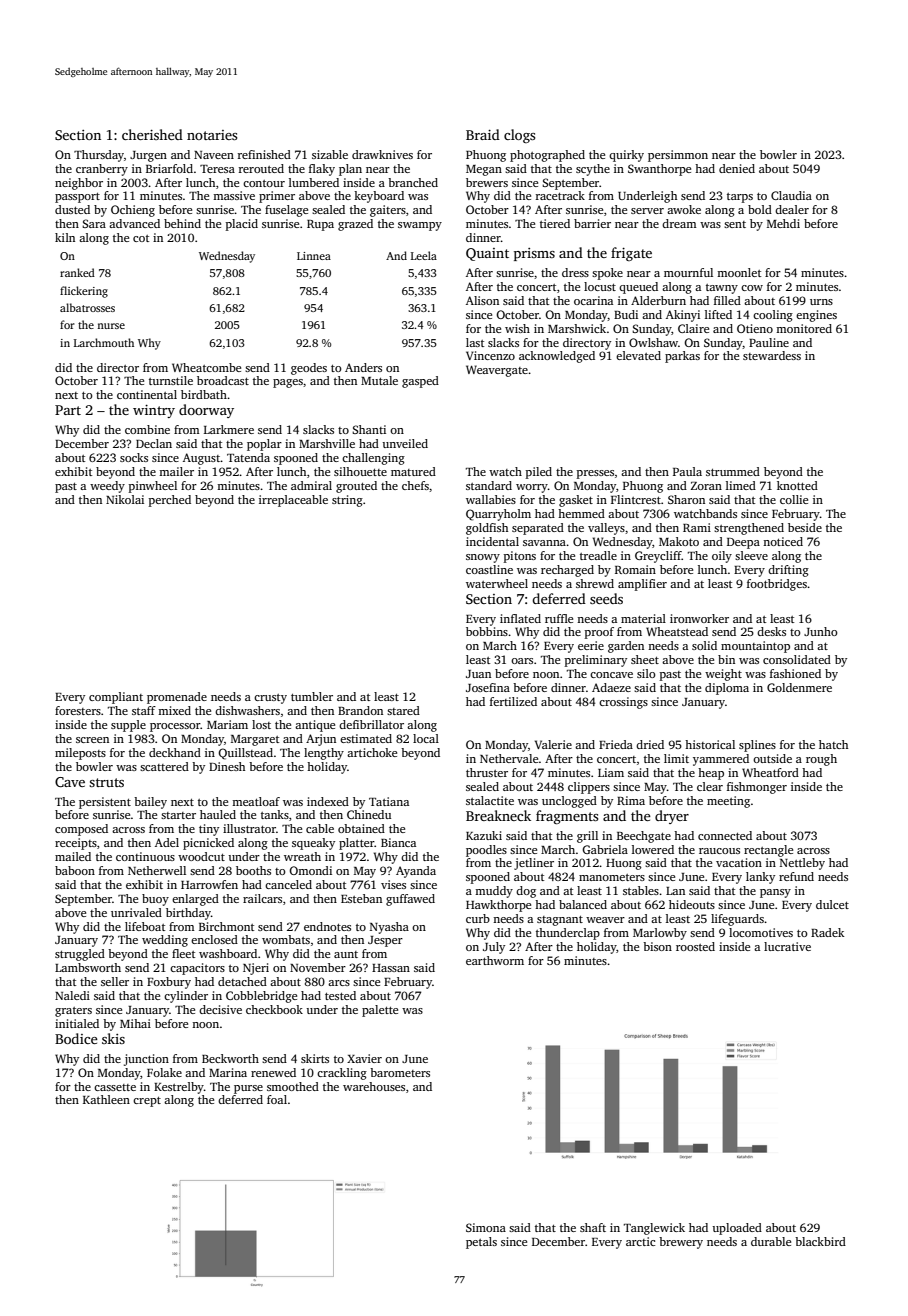 The width and height of the document is (908, 1316). I want to click on Njeri, so click(256, 969).
